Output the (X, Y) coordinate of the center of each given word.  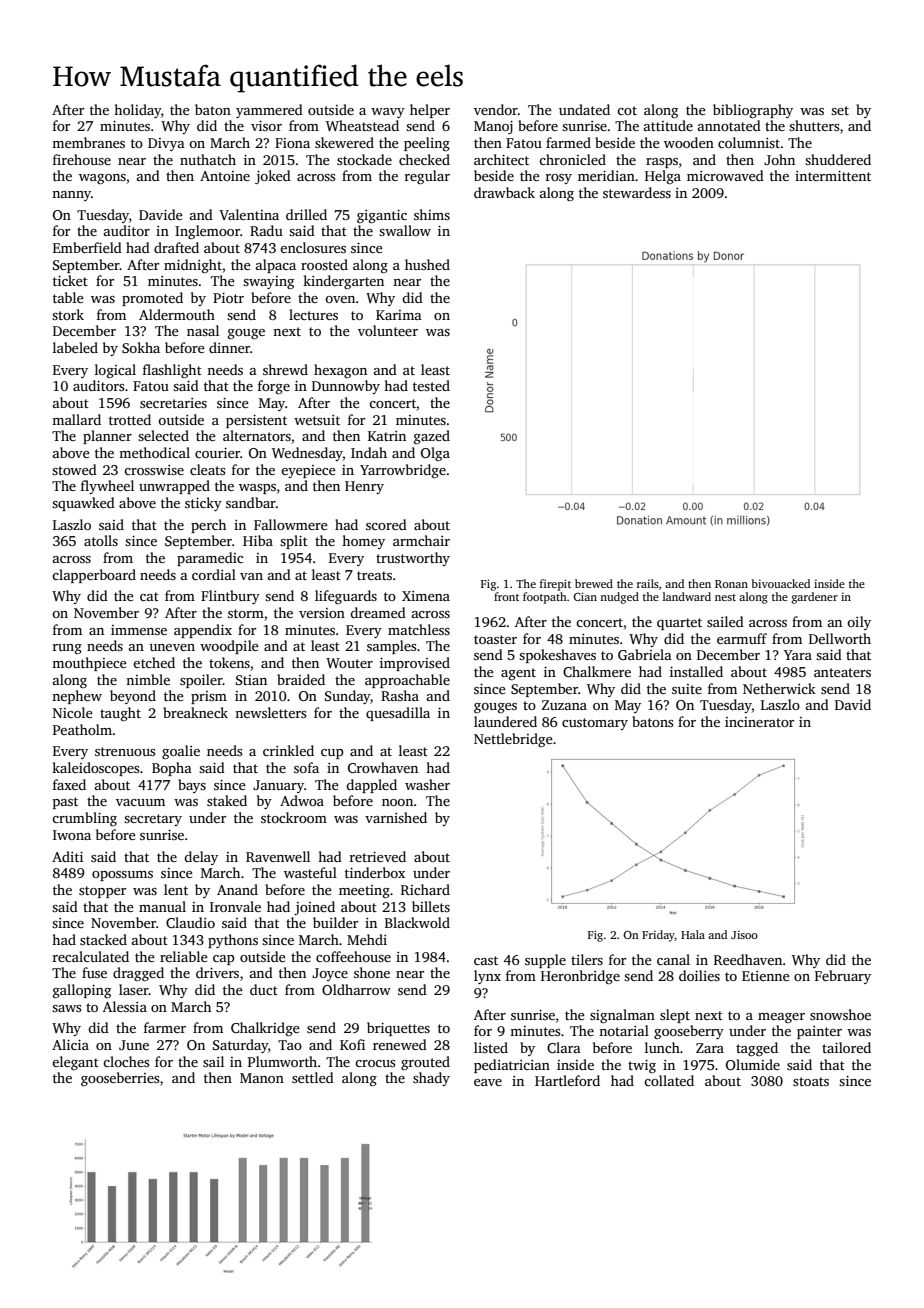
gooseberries (120, 1079)
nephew (77, 697)
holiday (137, 111)
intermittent (833, 176)
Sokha (141, 347)
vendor (496, 109)
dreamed (378, 612)
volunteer (388, 330)
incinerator (759, 722)
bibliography (753, 111)
